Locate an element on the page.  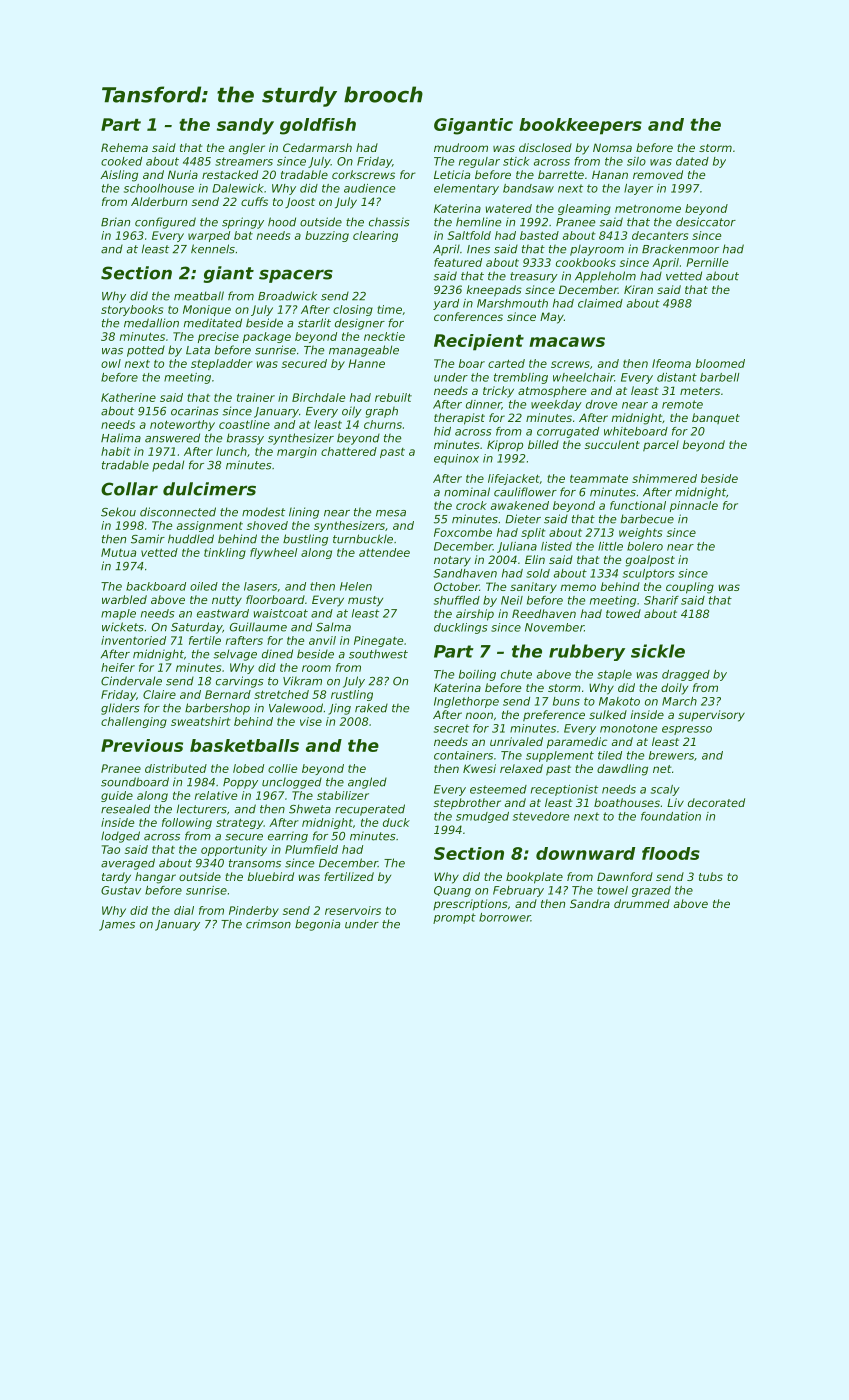
shoved is located at coordinates (267, 525).
